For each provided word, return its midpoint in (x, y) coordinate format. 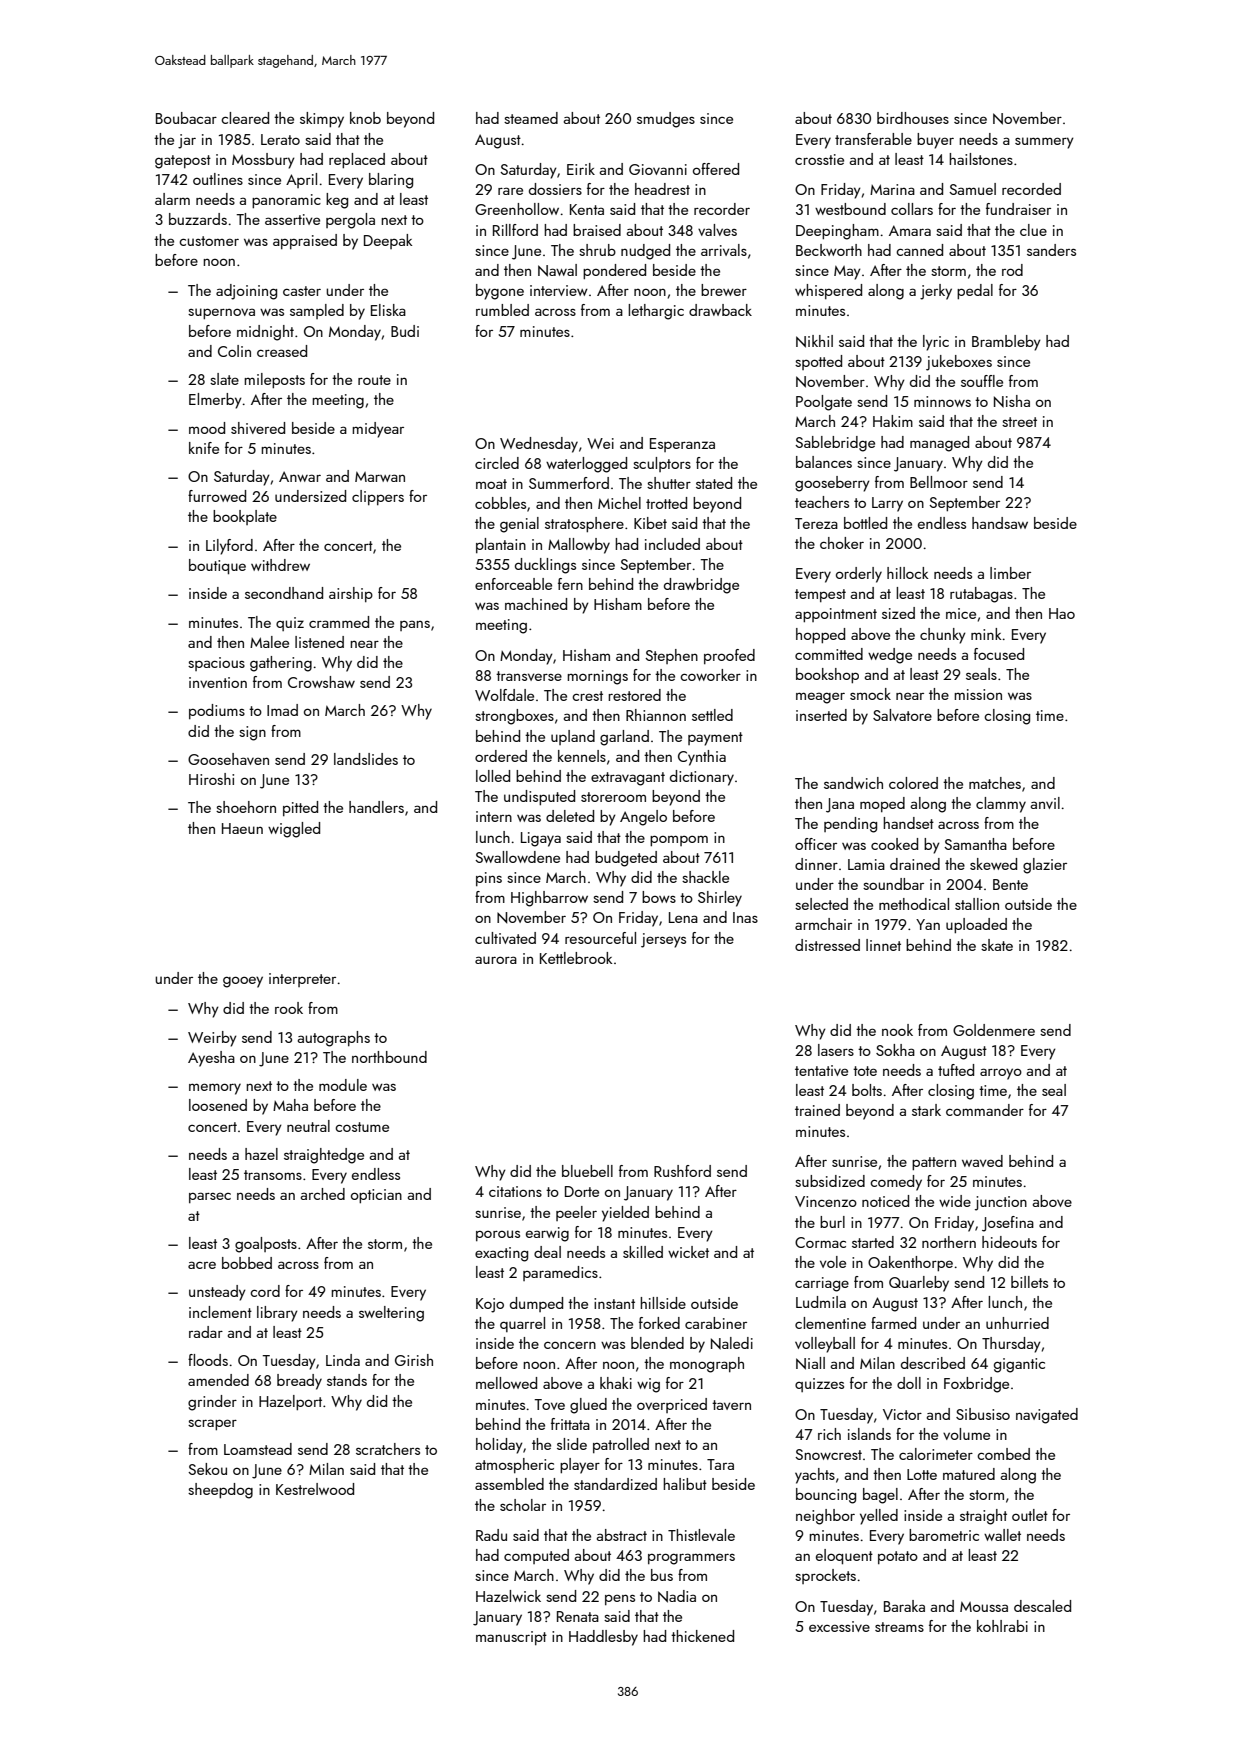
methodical (914, 904)
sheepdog (220, 1491)
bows (659, 897)
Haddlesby (603, 1638)
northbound (389, 1057)
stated (714, 483)
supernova (221, 313)
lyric (936, 343)
